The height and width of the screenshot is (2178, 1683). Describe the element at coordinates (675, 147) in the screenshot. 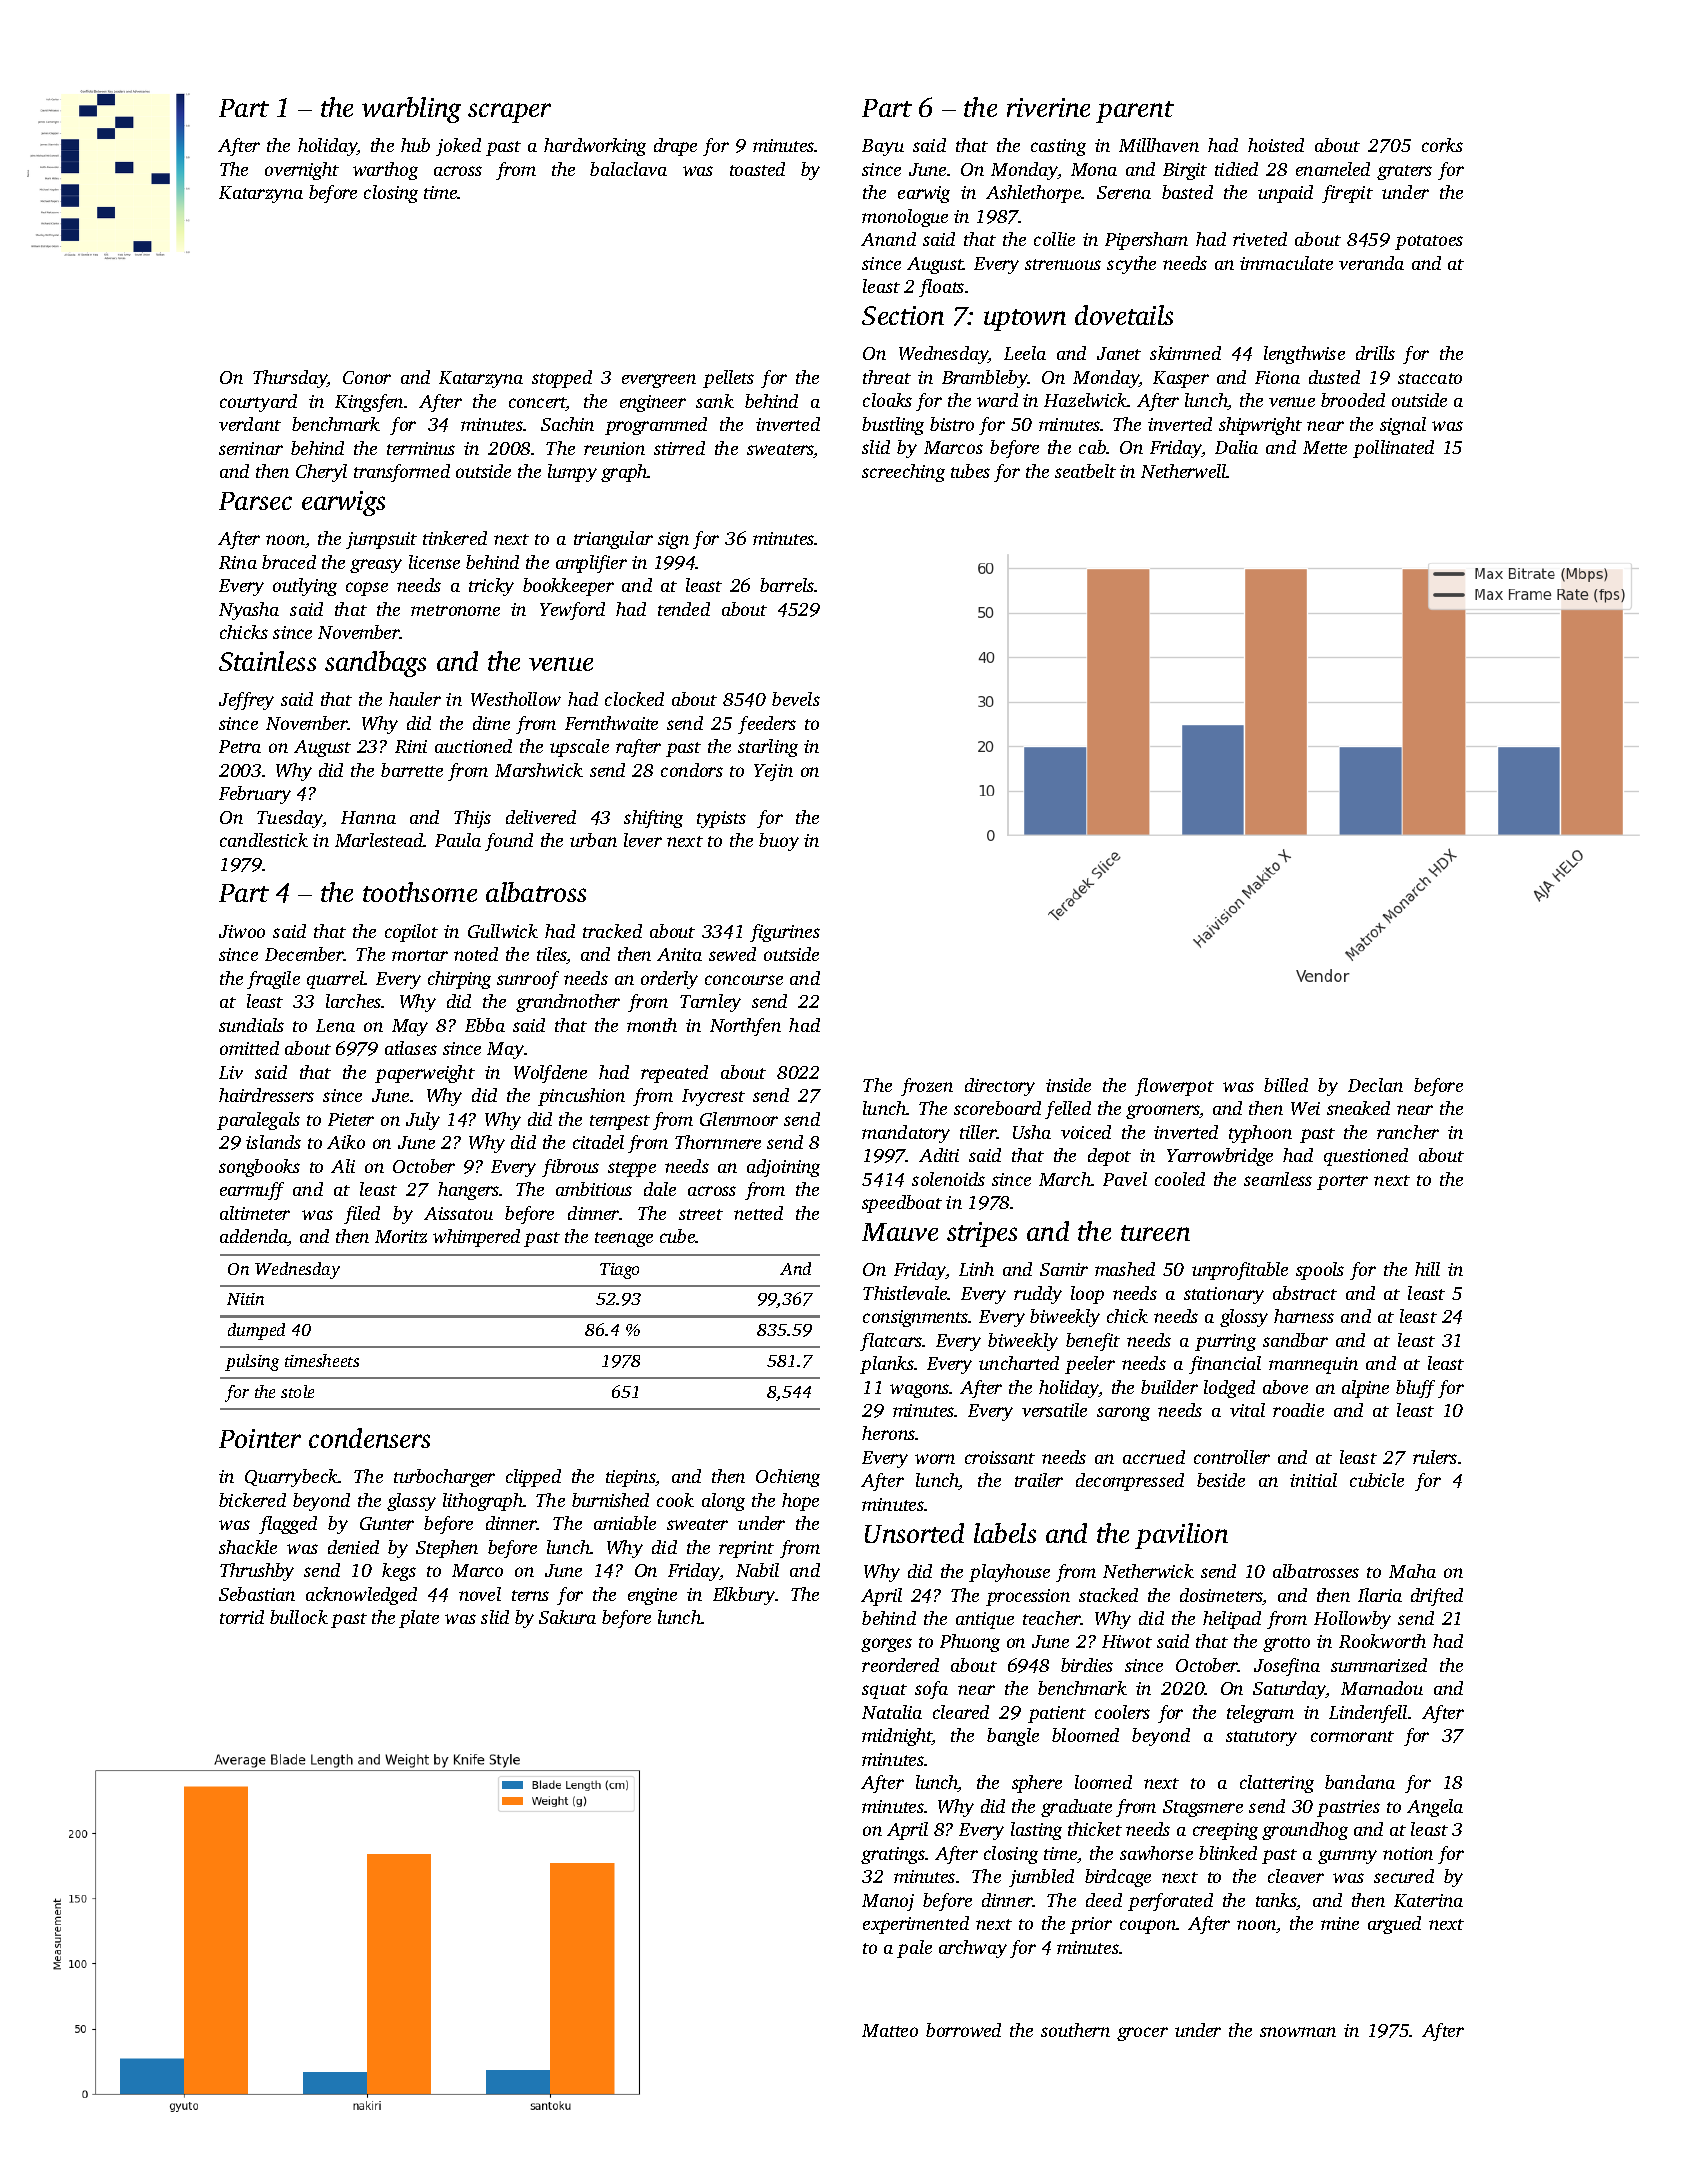

I see `drape` at that location.
